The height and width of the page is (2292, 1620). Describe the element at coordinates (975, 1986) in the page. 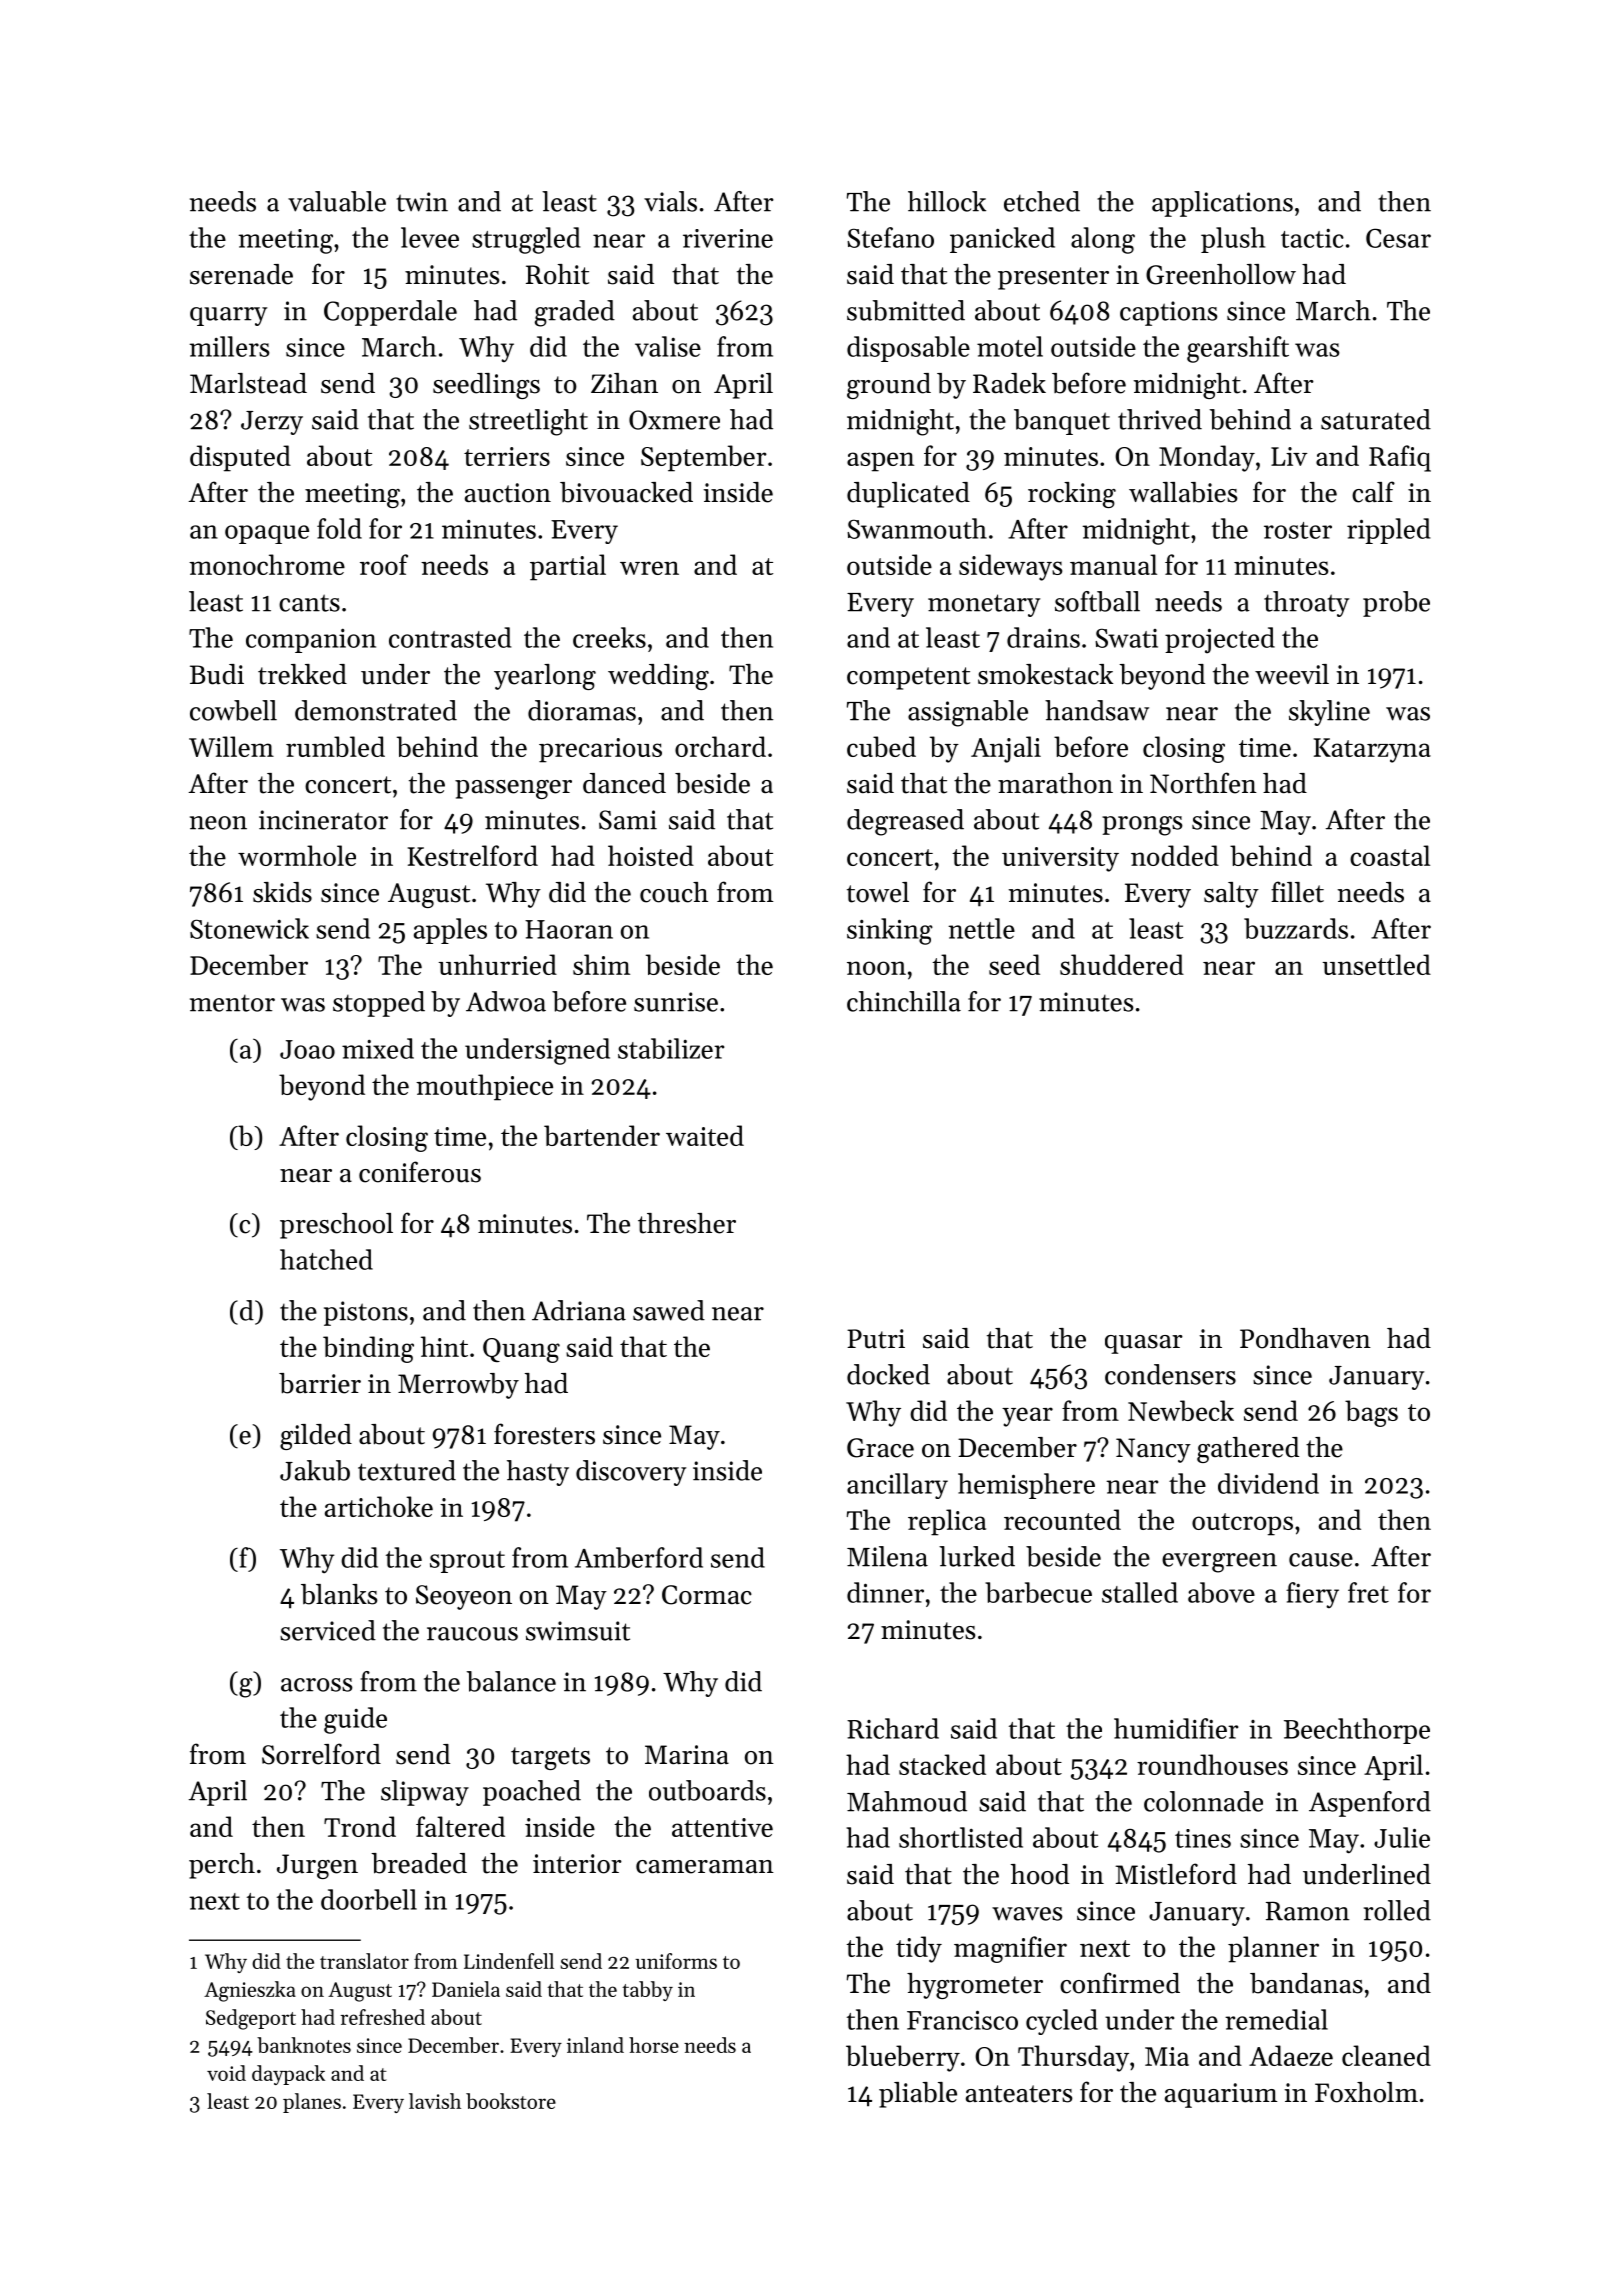

I see `hygrometer` at that location.
